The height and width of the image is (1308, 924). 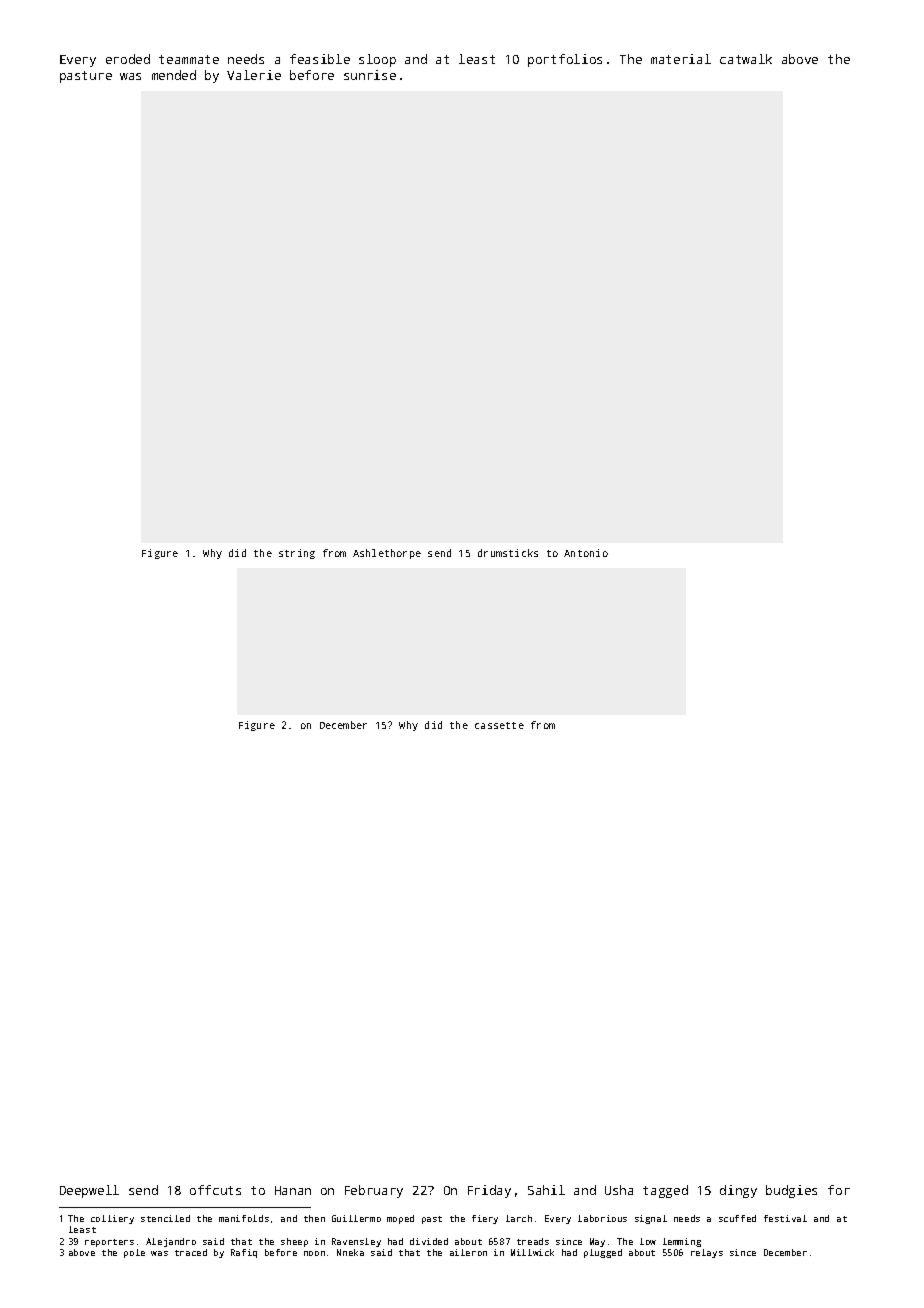 I want to click on string, so click(x=297, y=554).
